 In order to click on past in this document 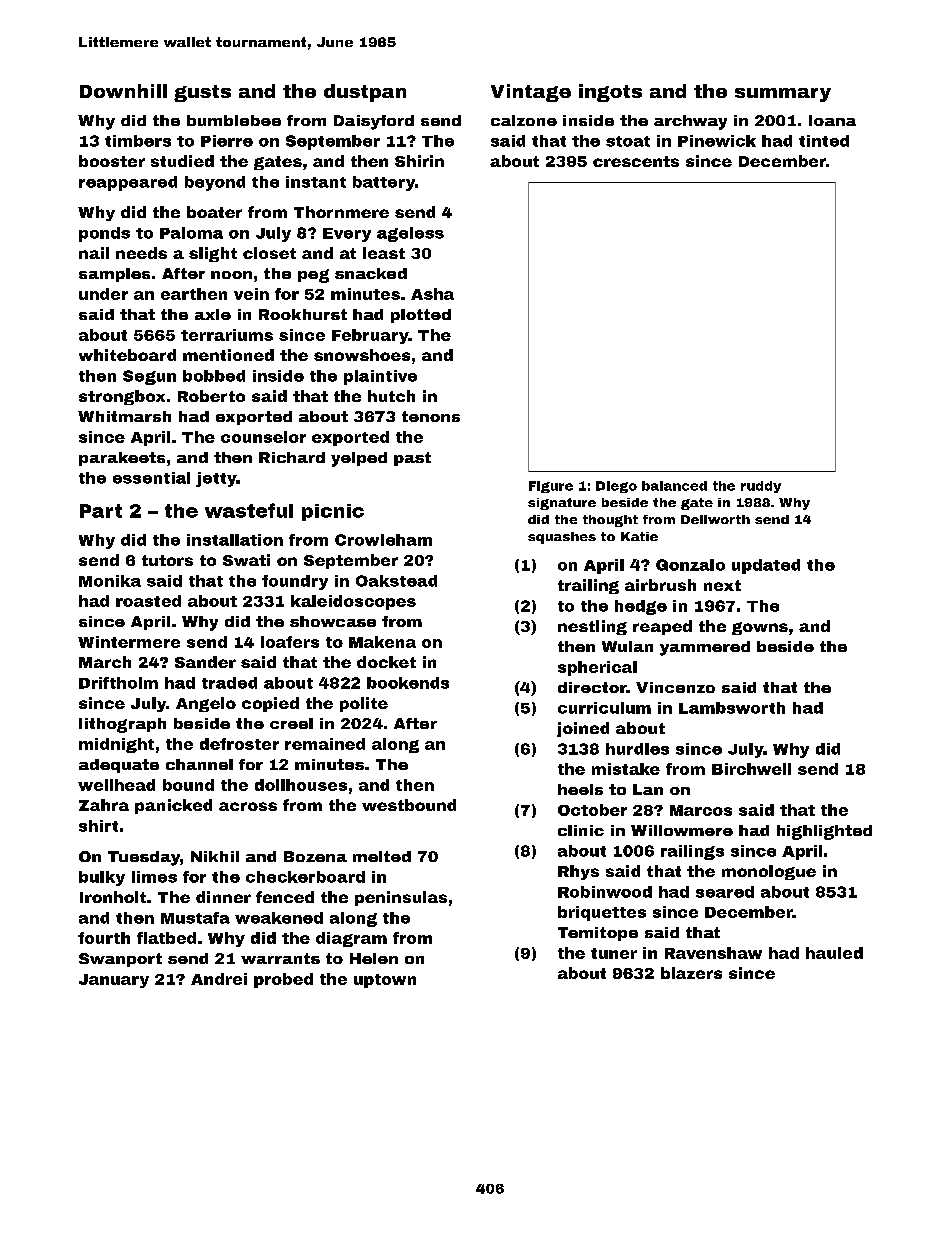, I will do `click(412, 459)`.
